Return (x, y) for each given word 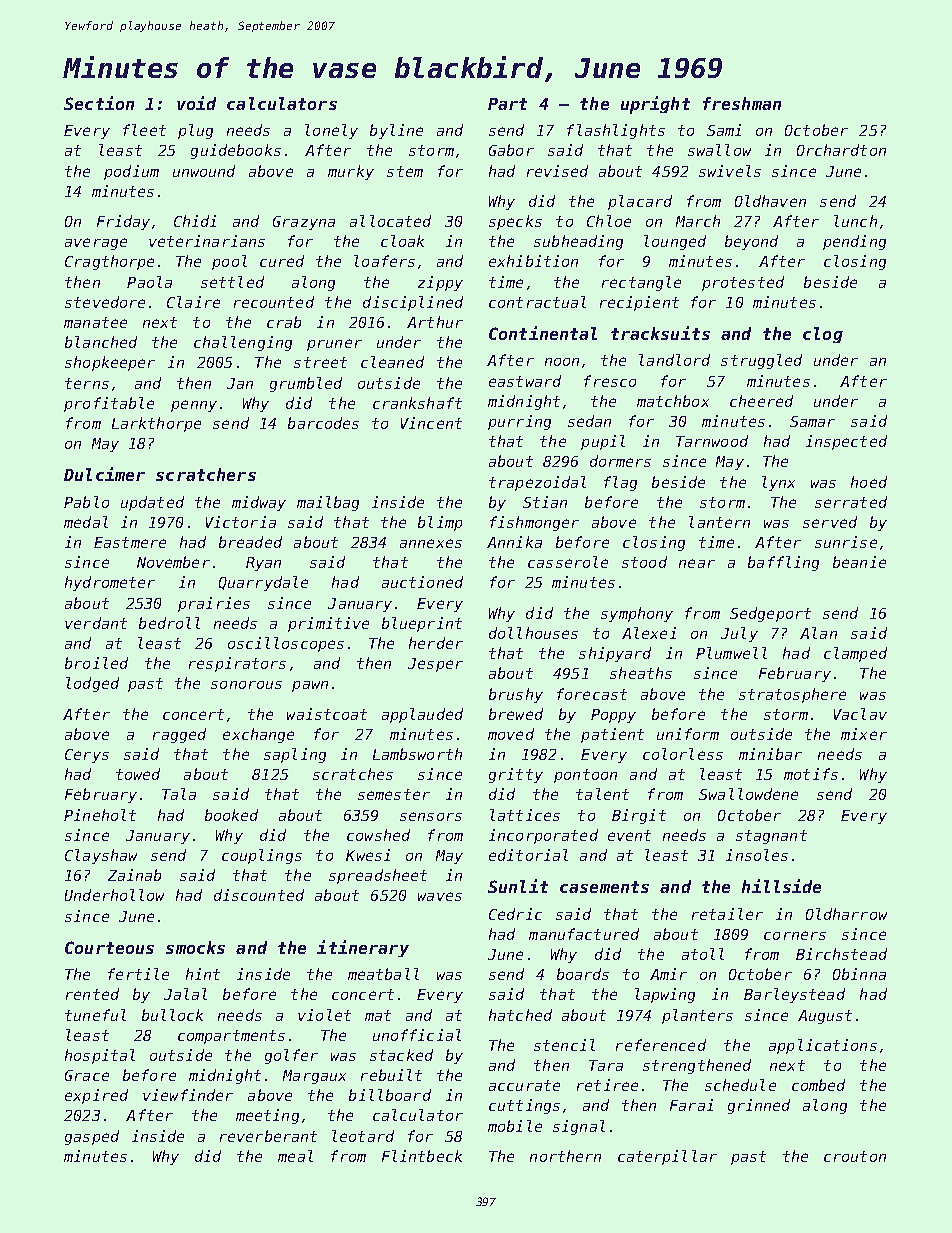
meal (295, 1156)
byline (396, 131)
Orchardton (841, 150)
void (196, 103)
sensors (431, 816)
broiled (96, 663)
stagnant (771, 837)
